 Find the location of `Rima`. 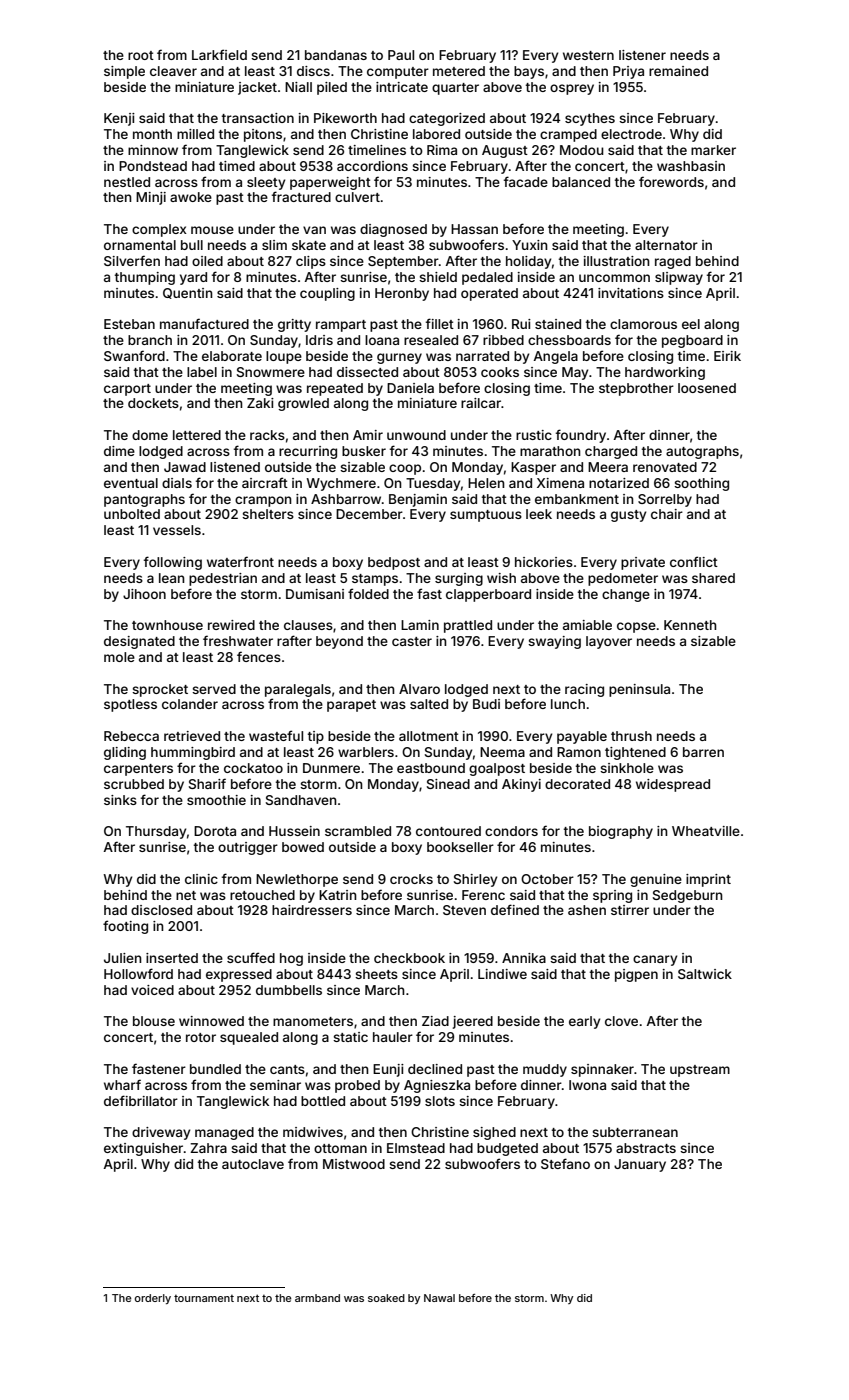

Rima is located at coordinates (442, 150).
